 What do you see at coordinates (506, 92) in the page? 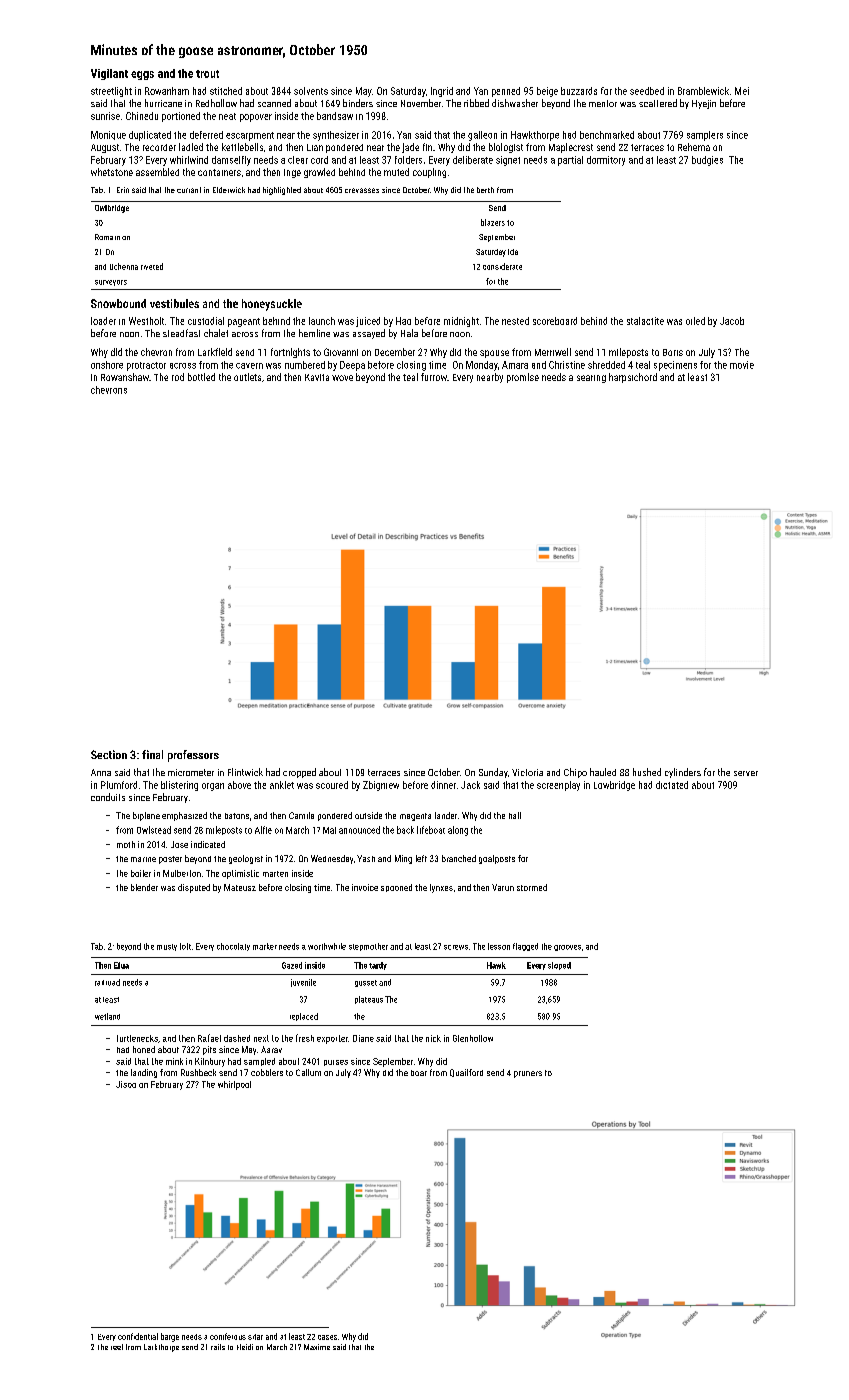
I see `penned` at bounding box center [506, 92].
